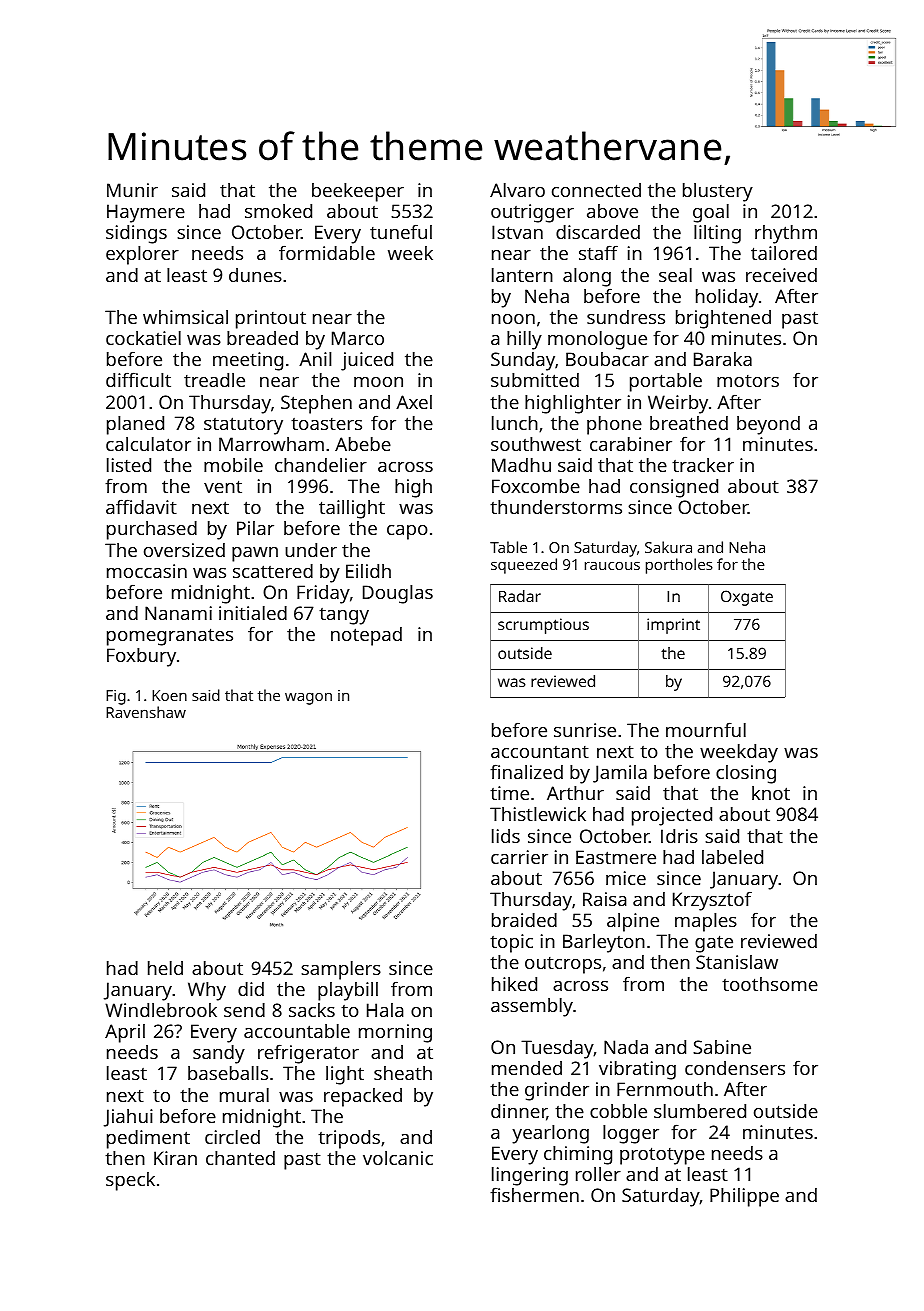  What do you see at coordinates (673, 626) in the image?
I see `imprint` at bounding box center [673, 626].
